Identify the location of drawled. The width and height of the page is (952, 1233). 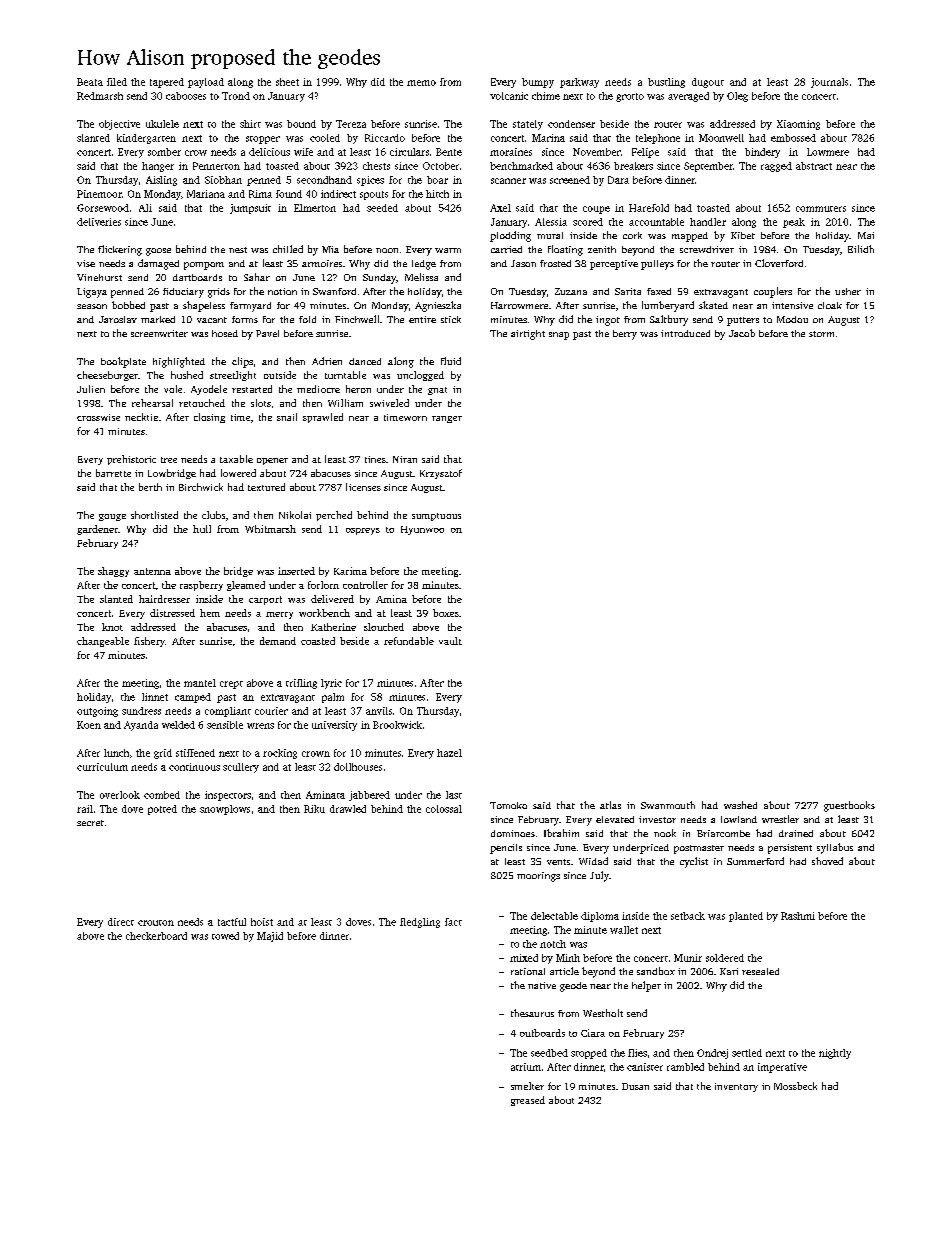
(348, 809).
